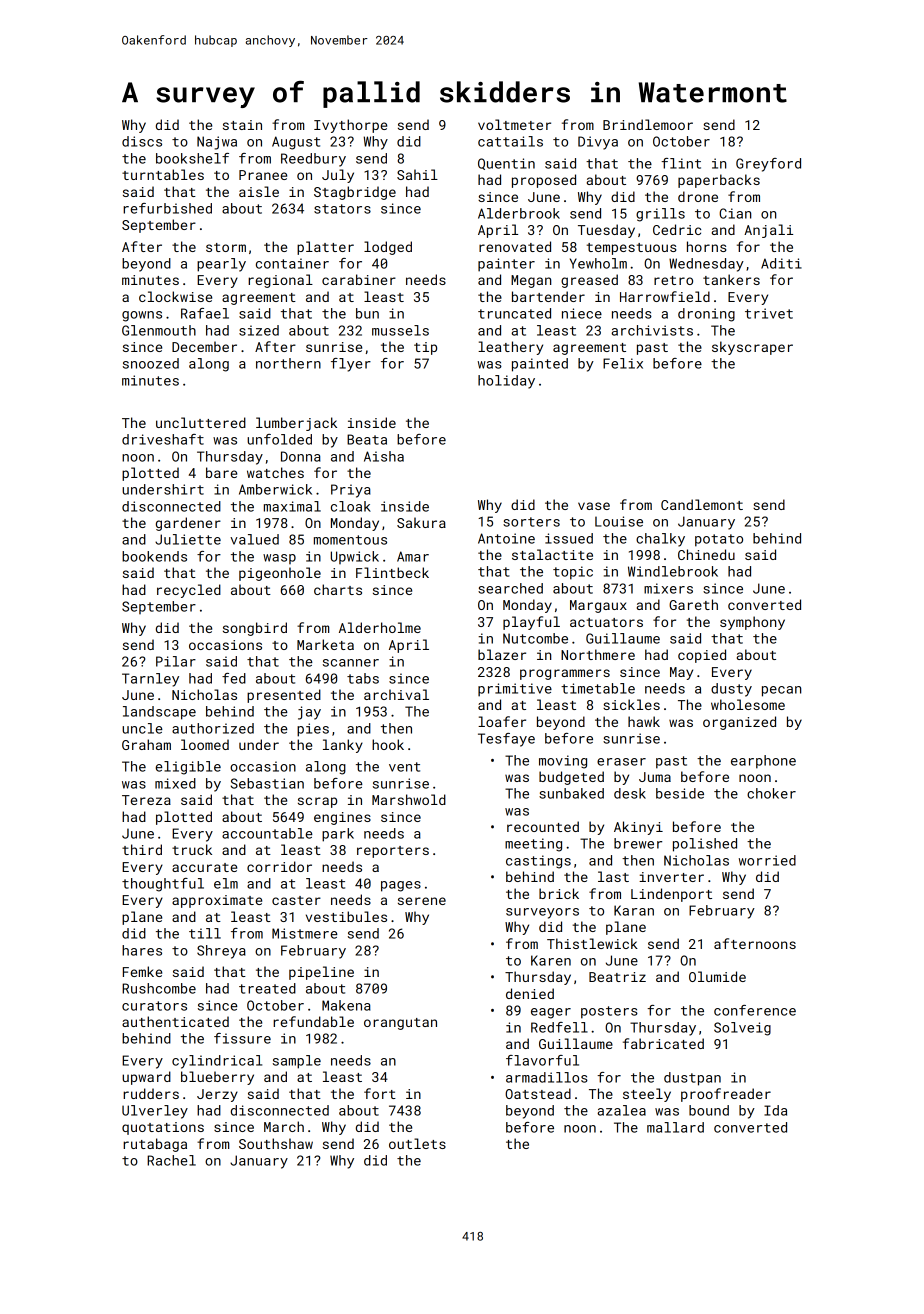 The image size is (924, 1314). I want to click on discs, so click(142, 141).
